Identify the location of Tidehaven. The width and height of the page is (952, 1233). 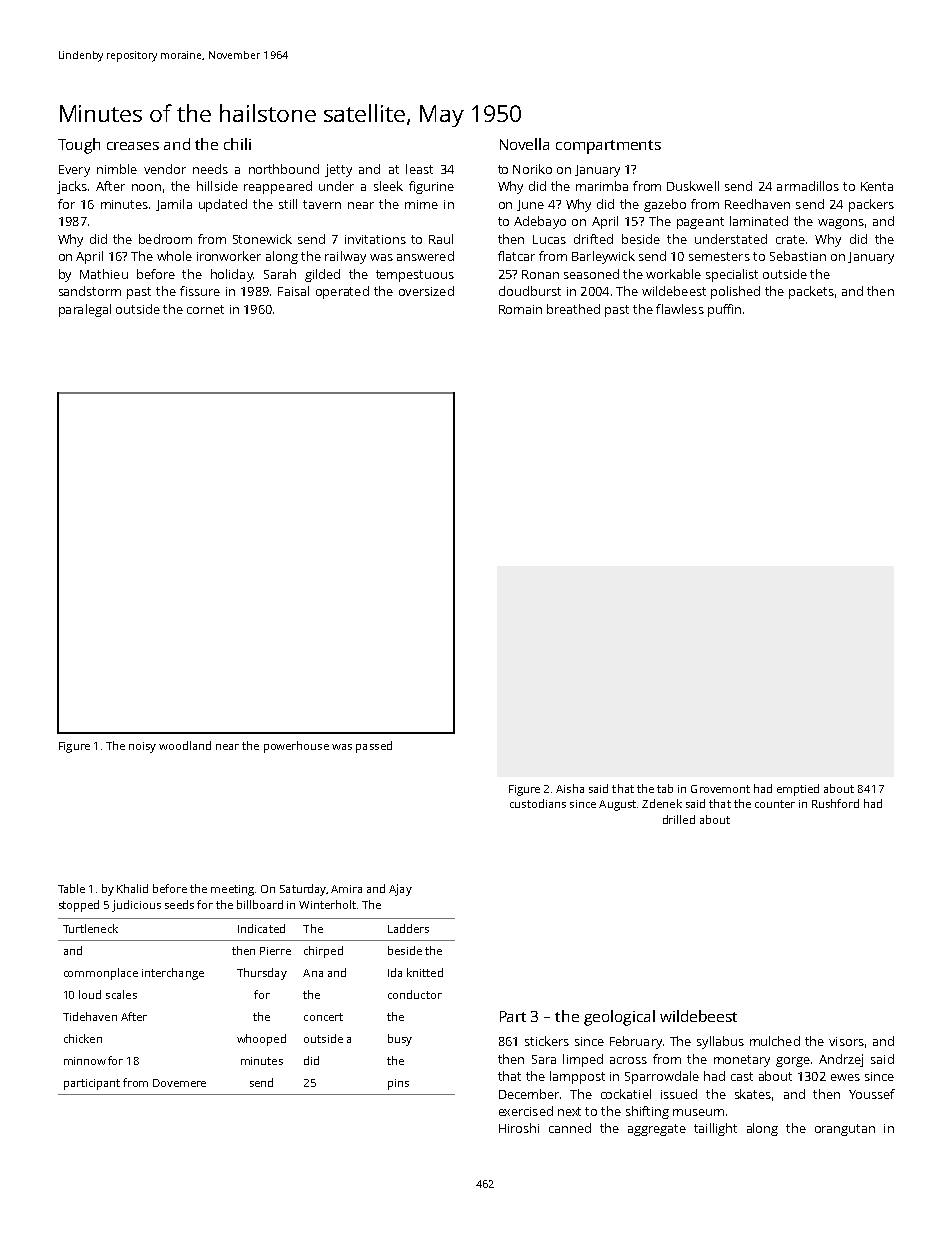
(90, 1016).
